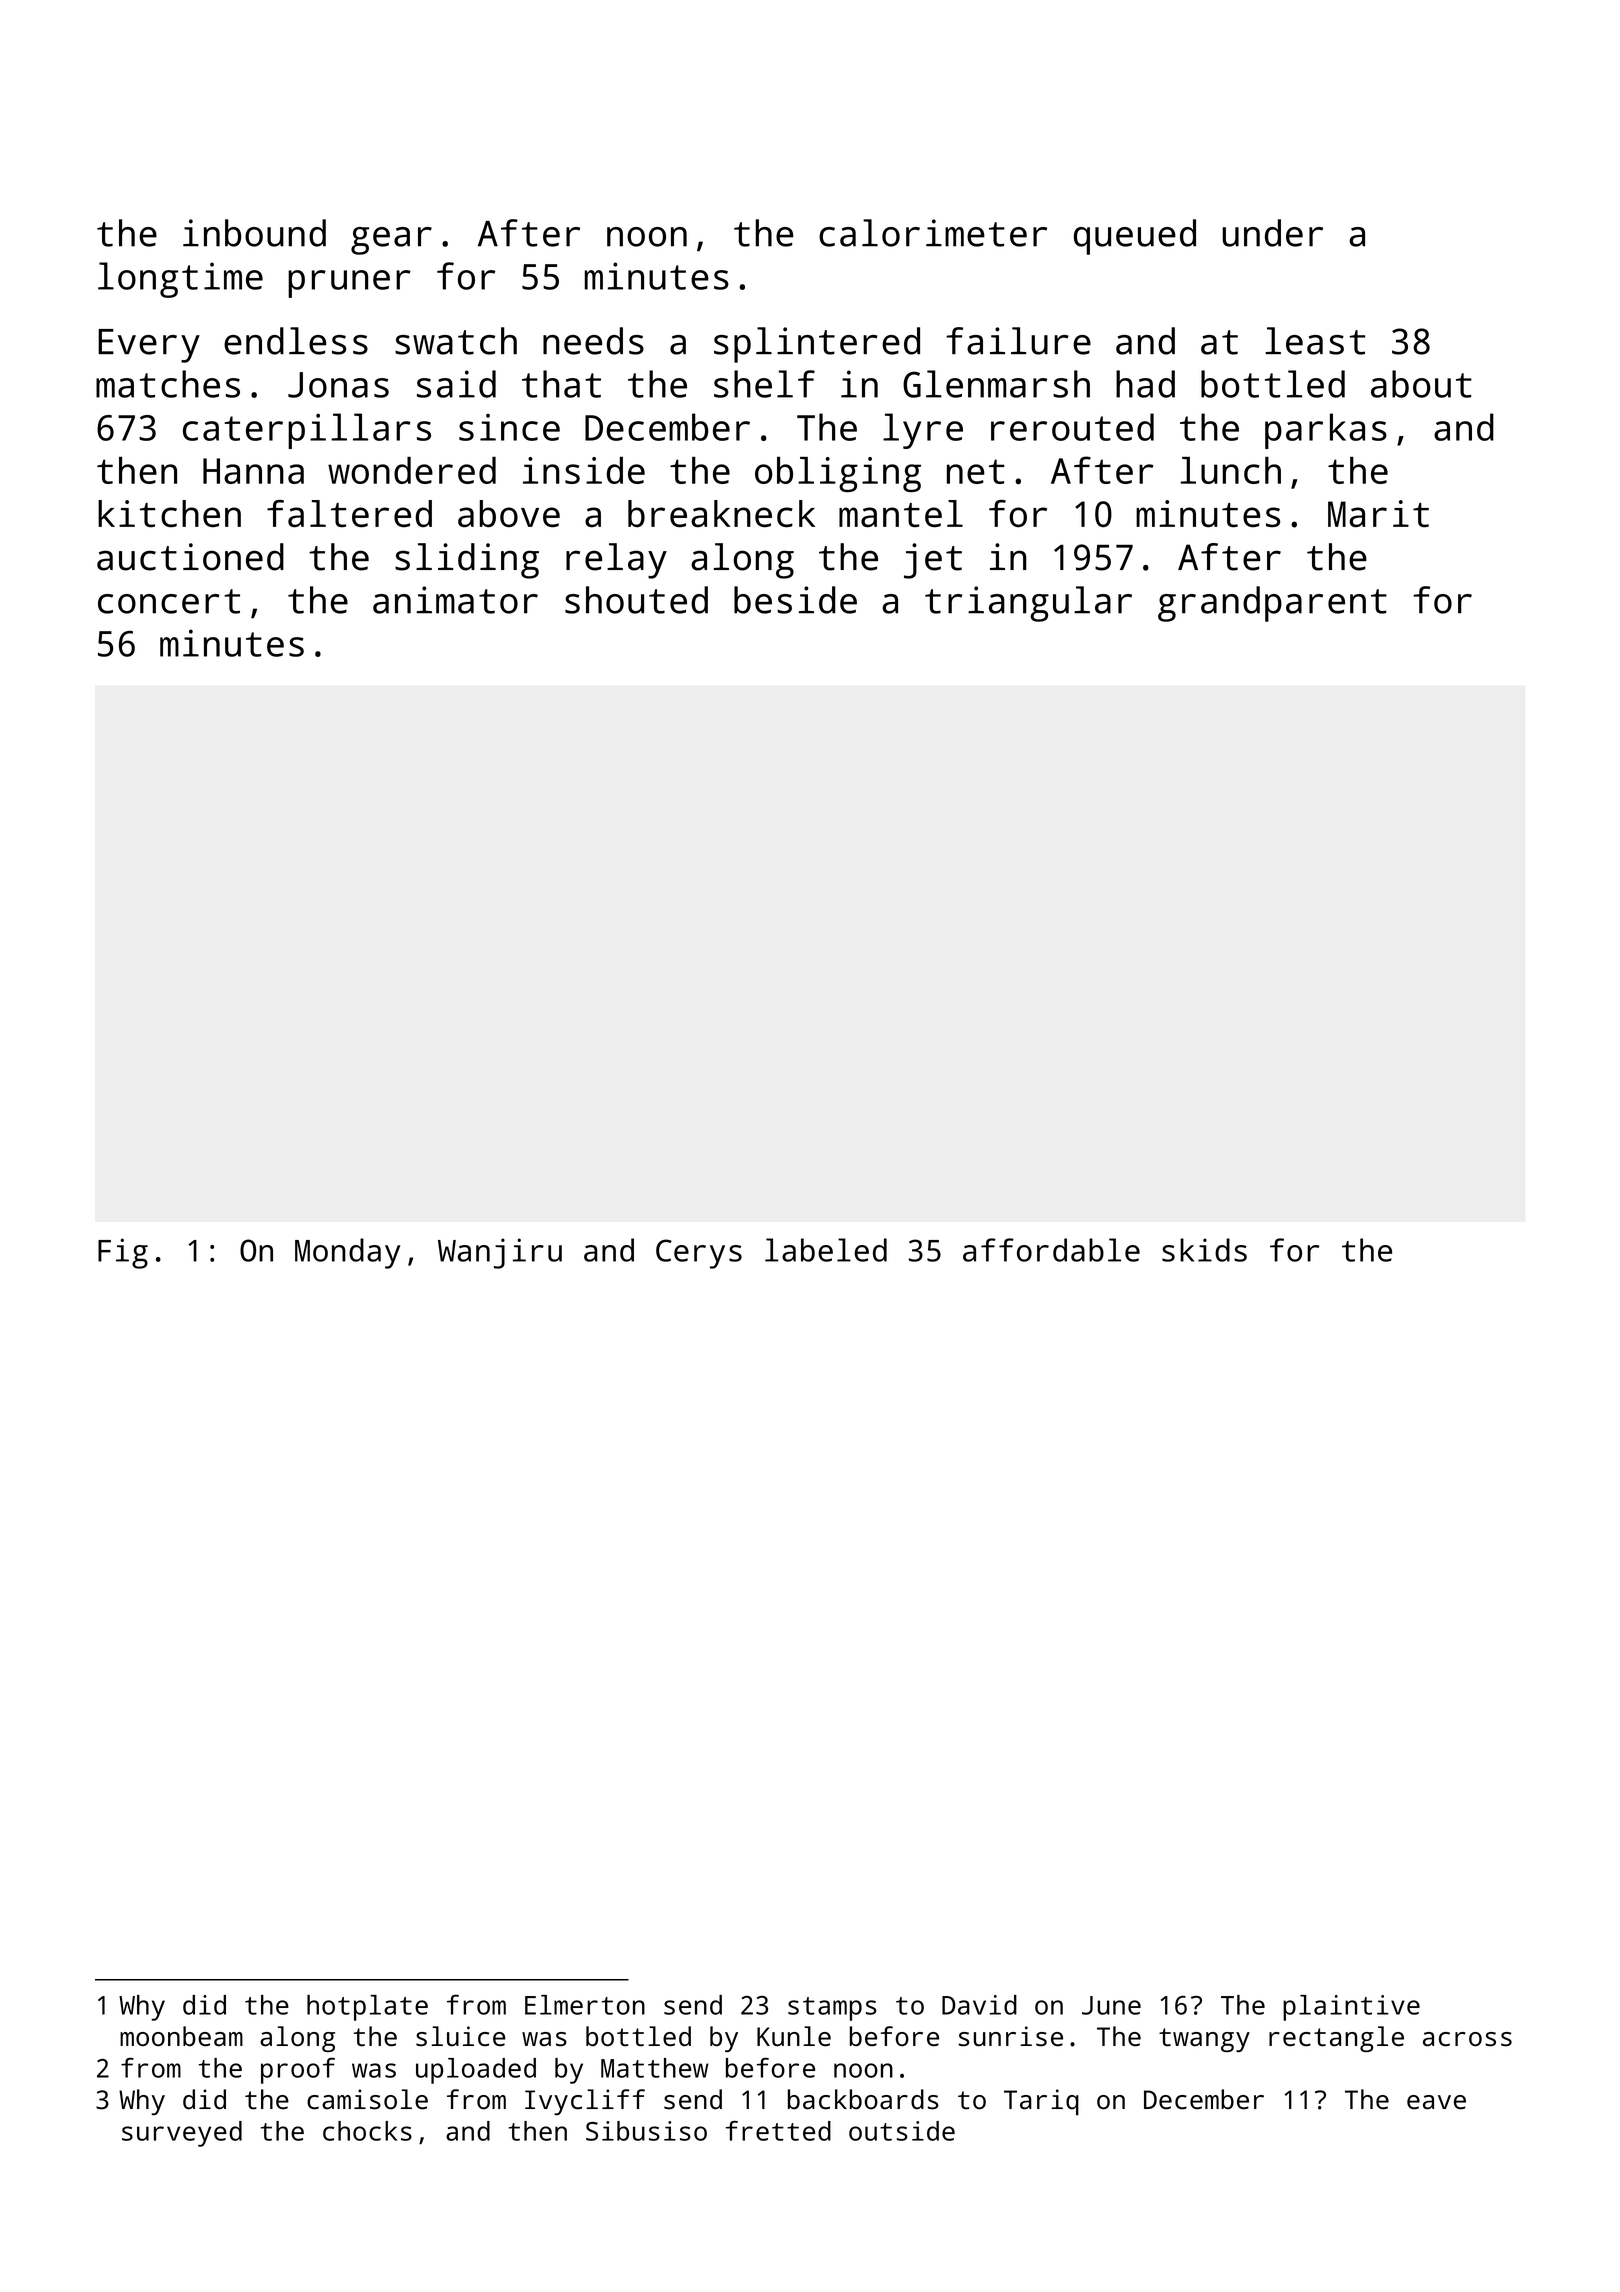 This image has width=1620, height=2292. I want to click on calorimeter, so click(933, 233).
